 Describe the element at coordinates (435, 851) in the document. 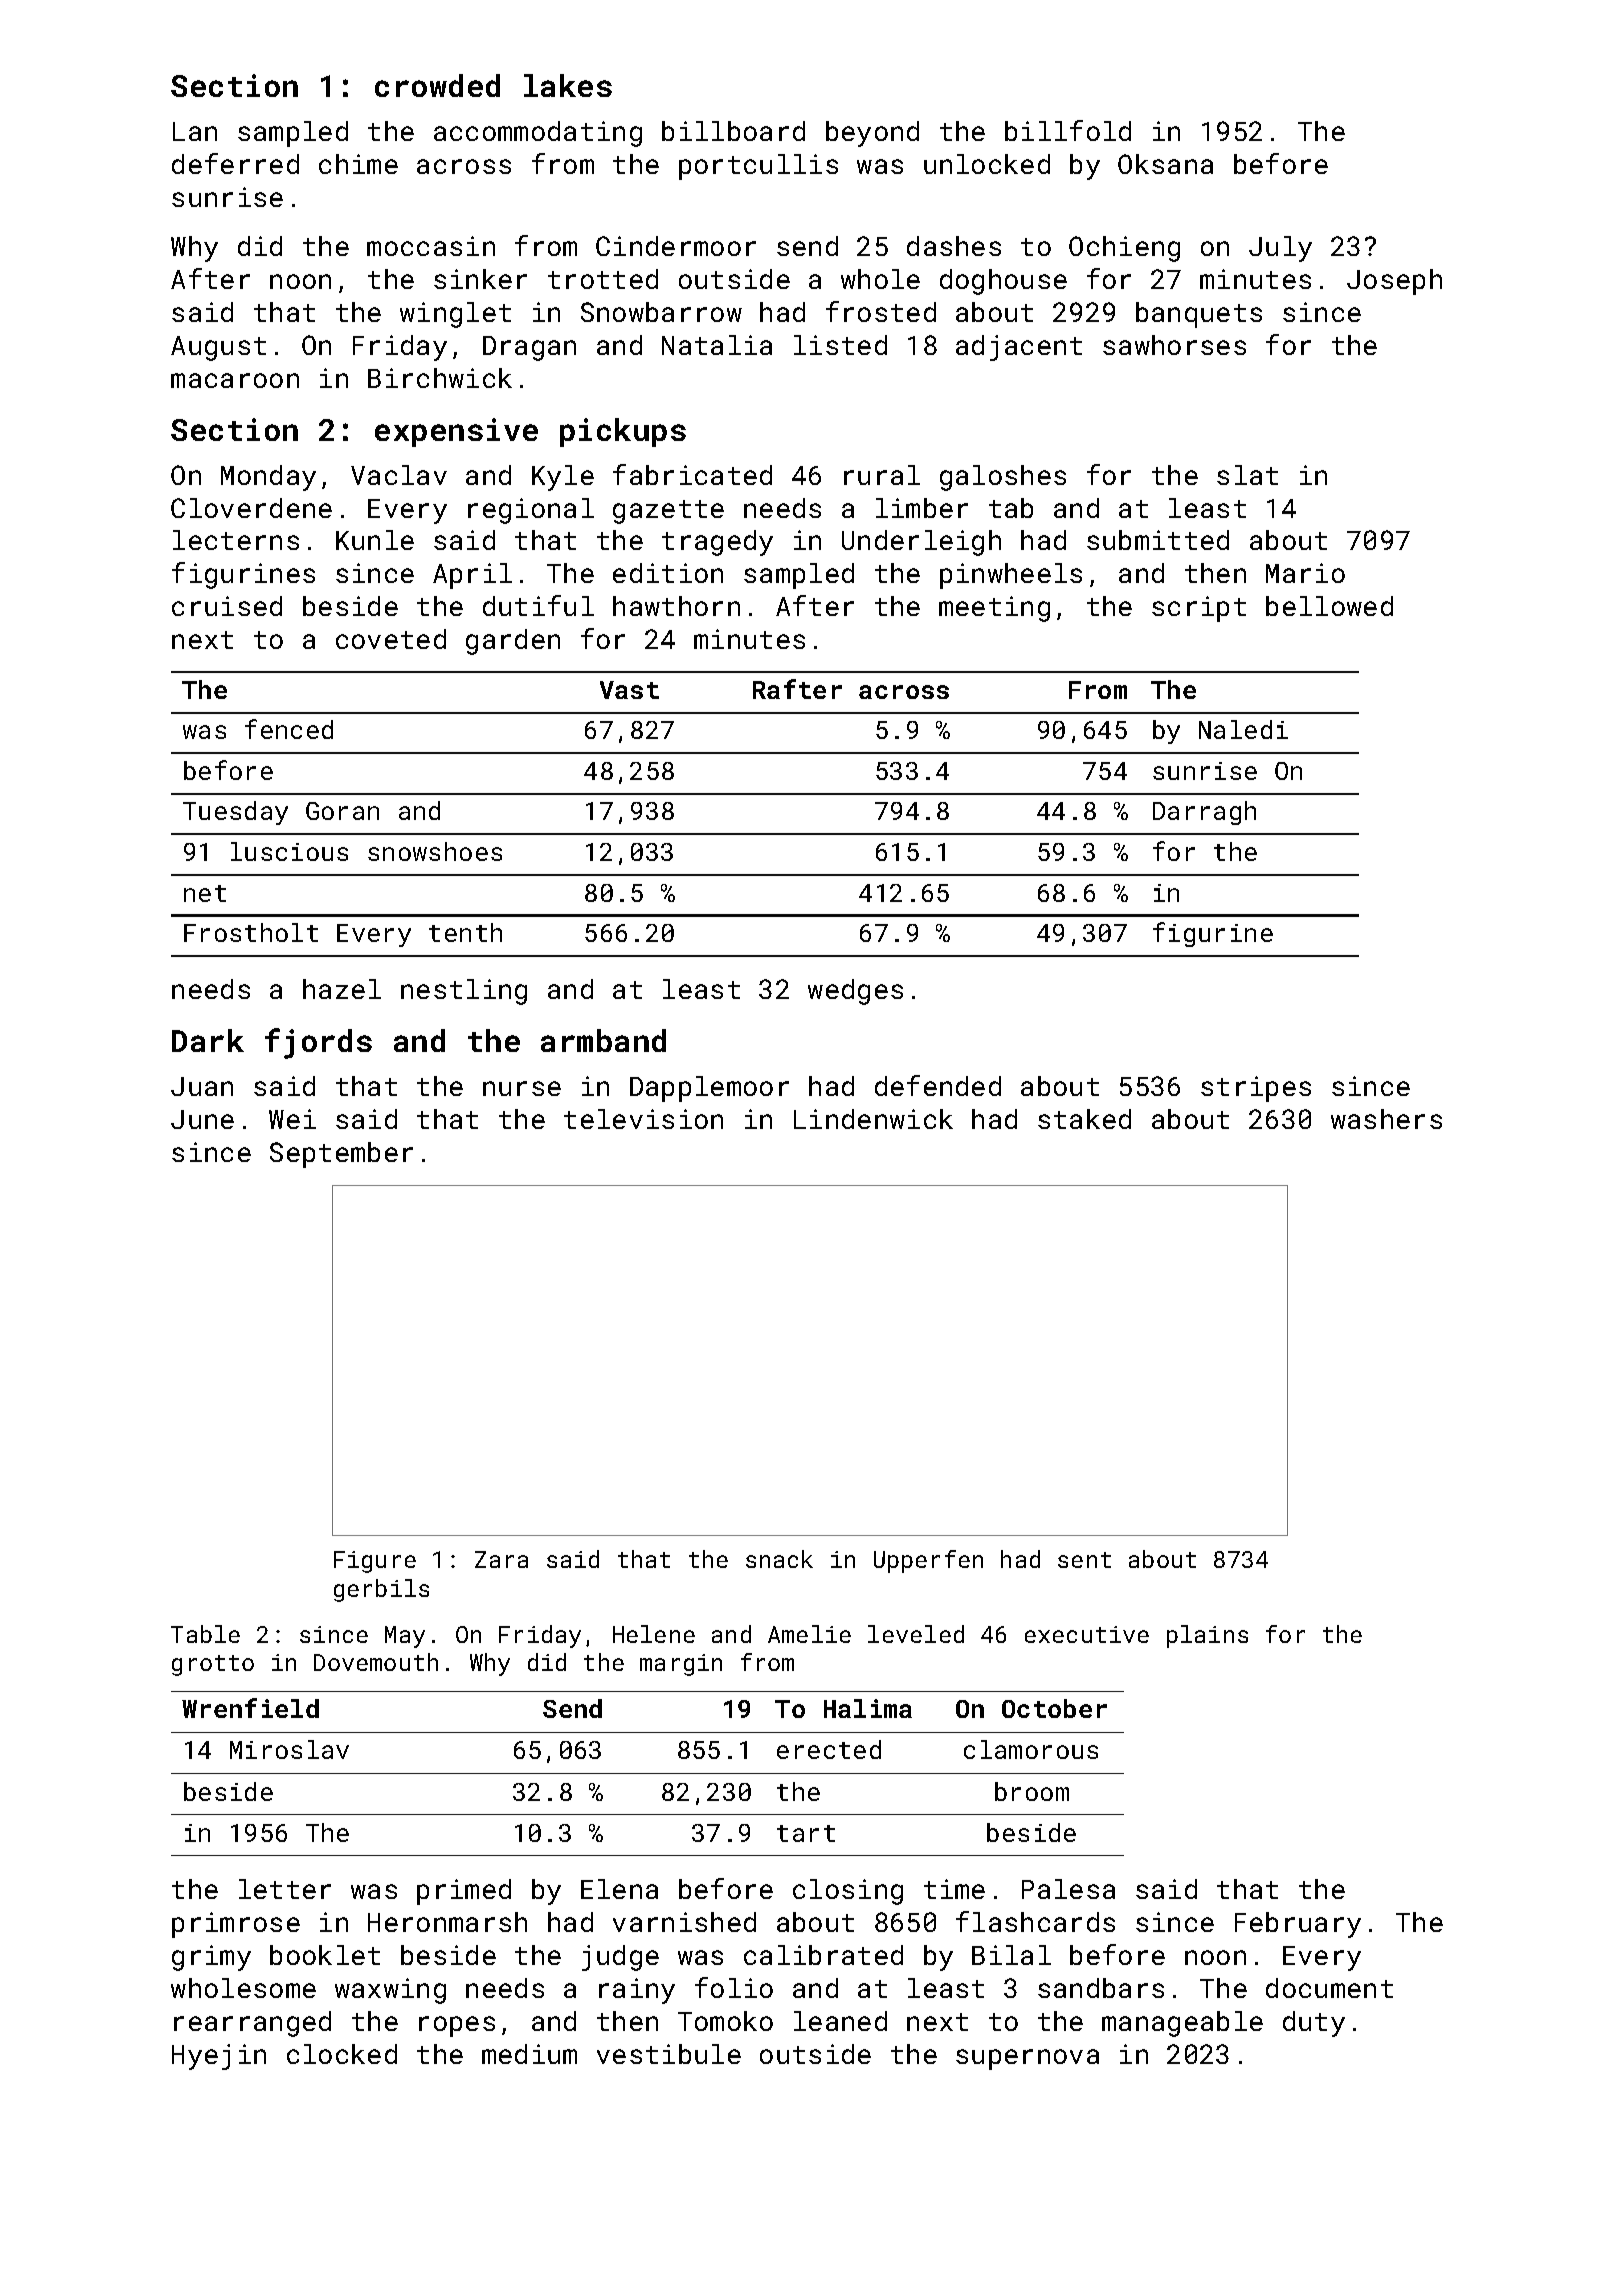

I see `snowshoes` at that location.
